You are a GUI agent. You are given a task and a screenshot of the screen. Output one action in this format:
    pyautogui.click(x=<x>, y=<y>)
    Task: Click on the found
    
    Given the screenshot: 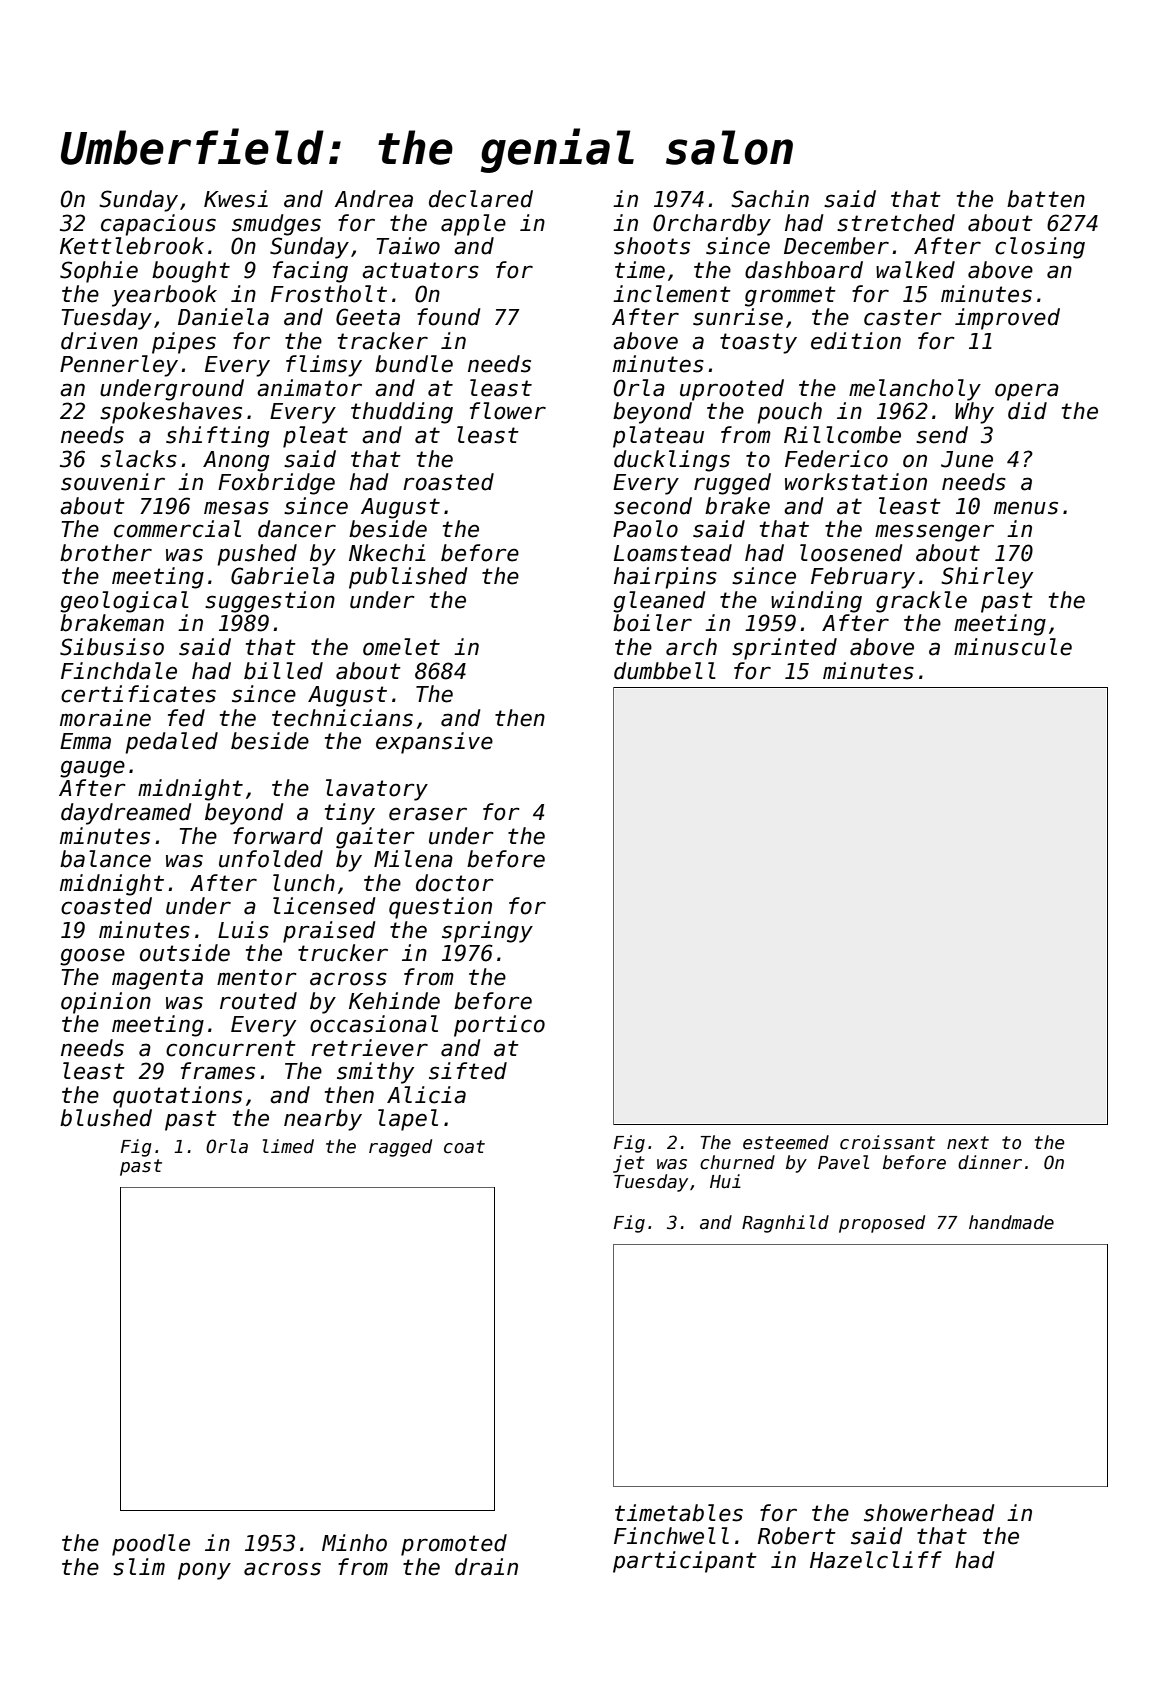 What is the action you would take?
    pyautogui.click(x=448, y=317)
